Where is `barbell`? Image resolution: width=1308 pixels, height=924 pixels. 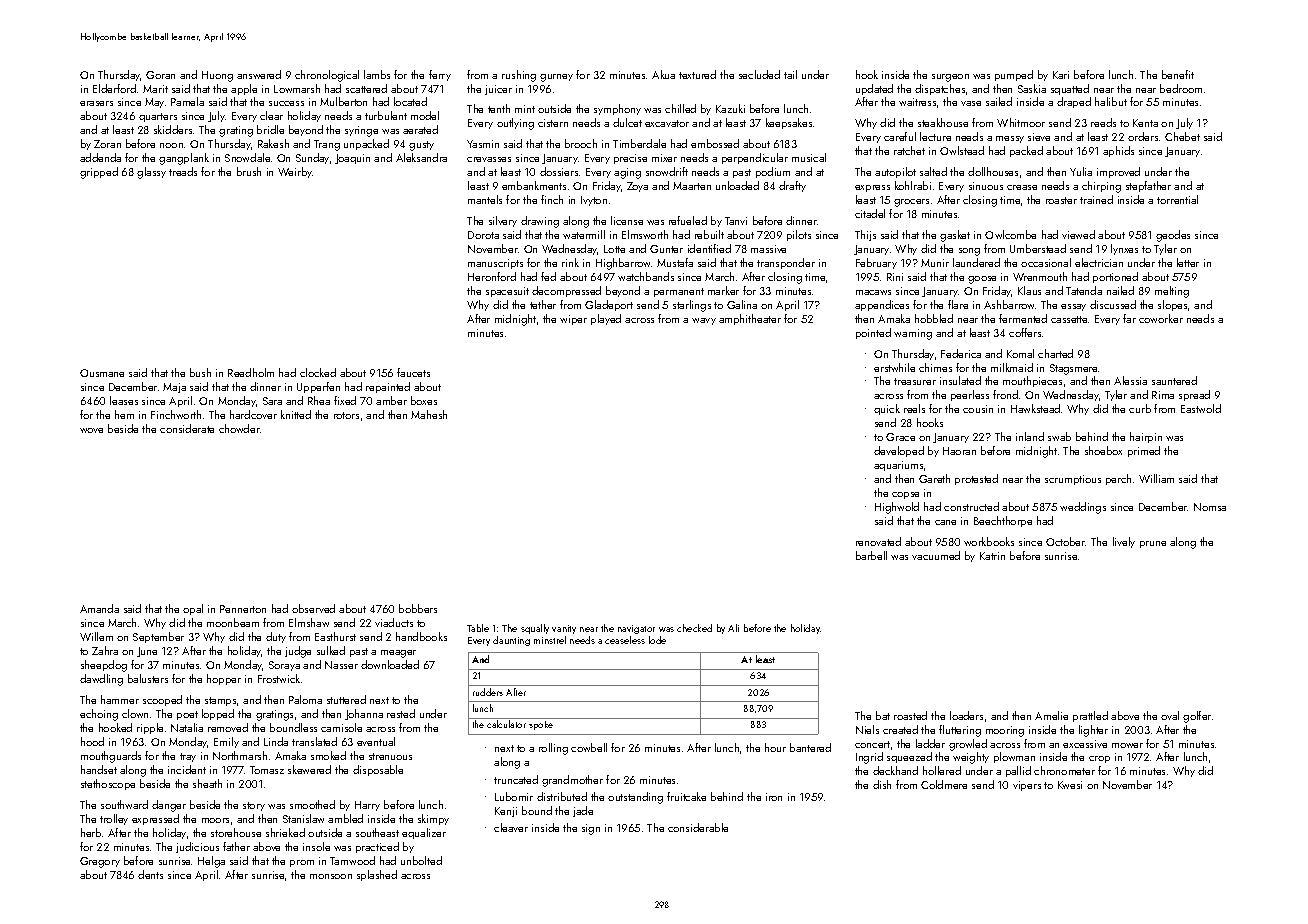
barbell is located at coordinates (871, 555).
